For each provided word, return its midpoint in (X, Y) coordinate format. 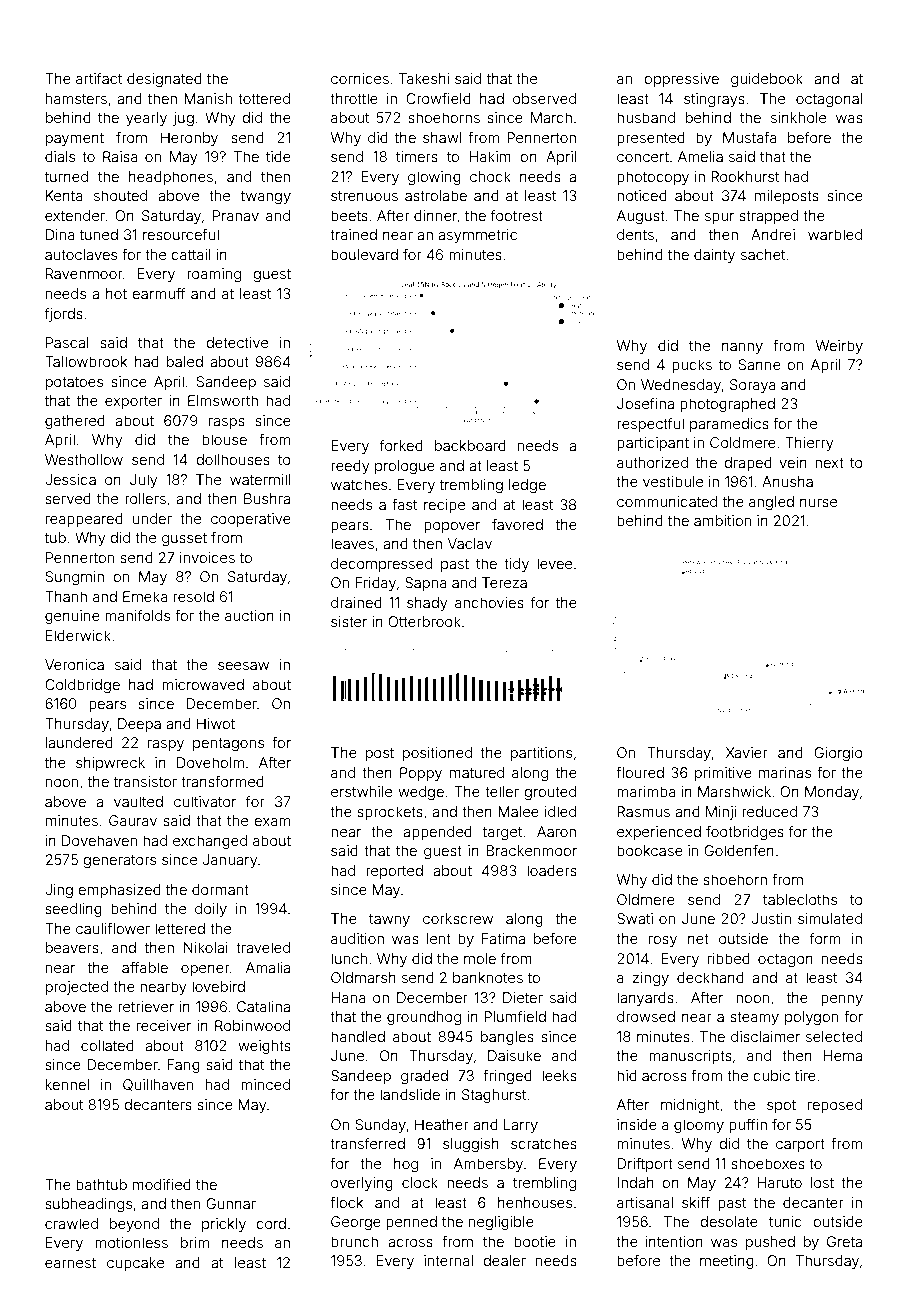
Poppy (421, 774)
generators (119, 861)
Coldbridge (82, 686)
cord (271, 1223)
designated (164, 80)
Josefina (645, 403)
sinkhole (798, 117)
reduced (769, 811)
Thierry (809, 444)
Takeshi (424, 78)
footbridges (745, 833)
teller (502, 791)
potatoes (74, 383)
